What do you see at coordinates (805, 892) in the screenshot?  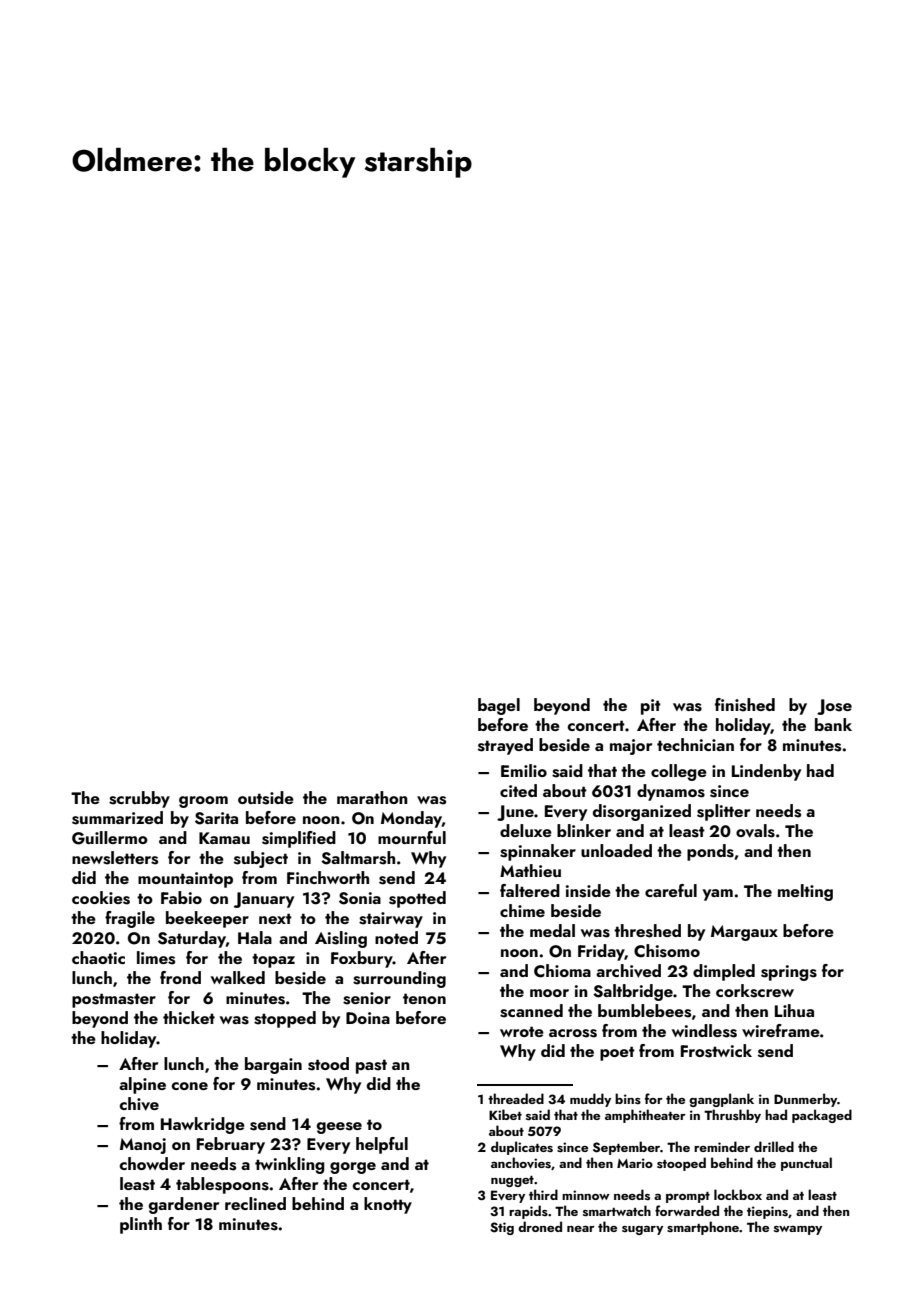 I see `melting` at bounding box center [805, 892].
